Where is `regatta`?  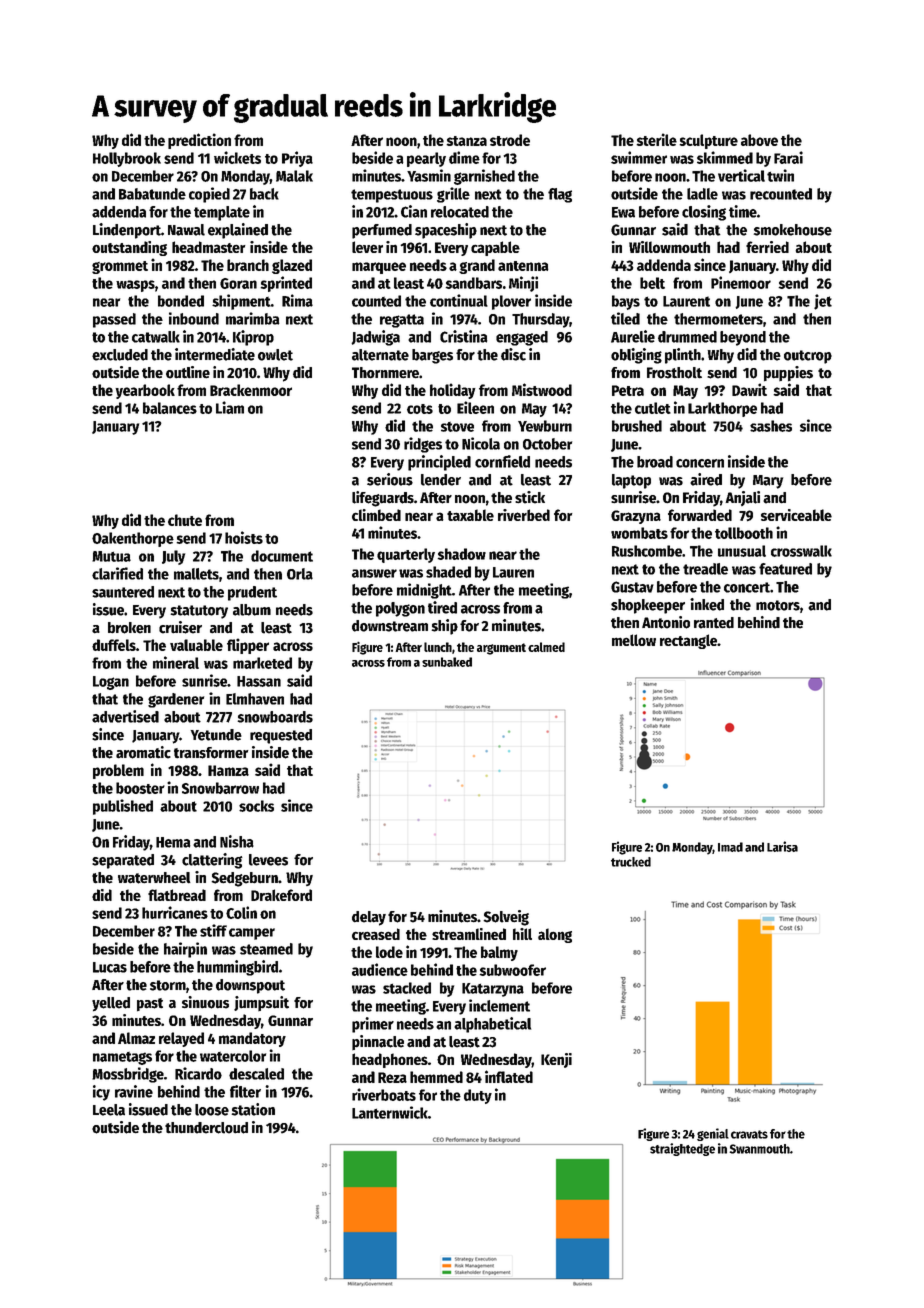
regatta is located at coordinates (402, 321).
